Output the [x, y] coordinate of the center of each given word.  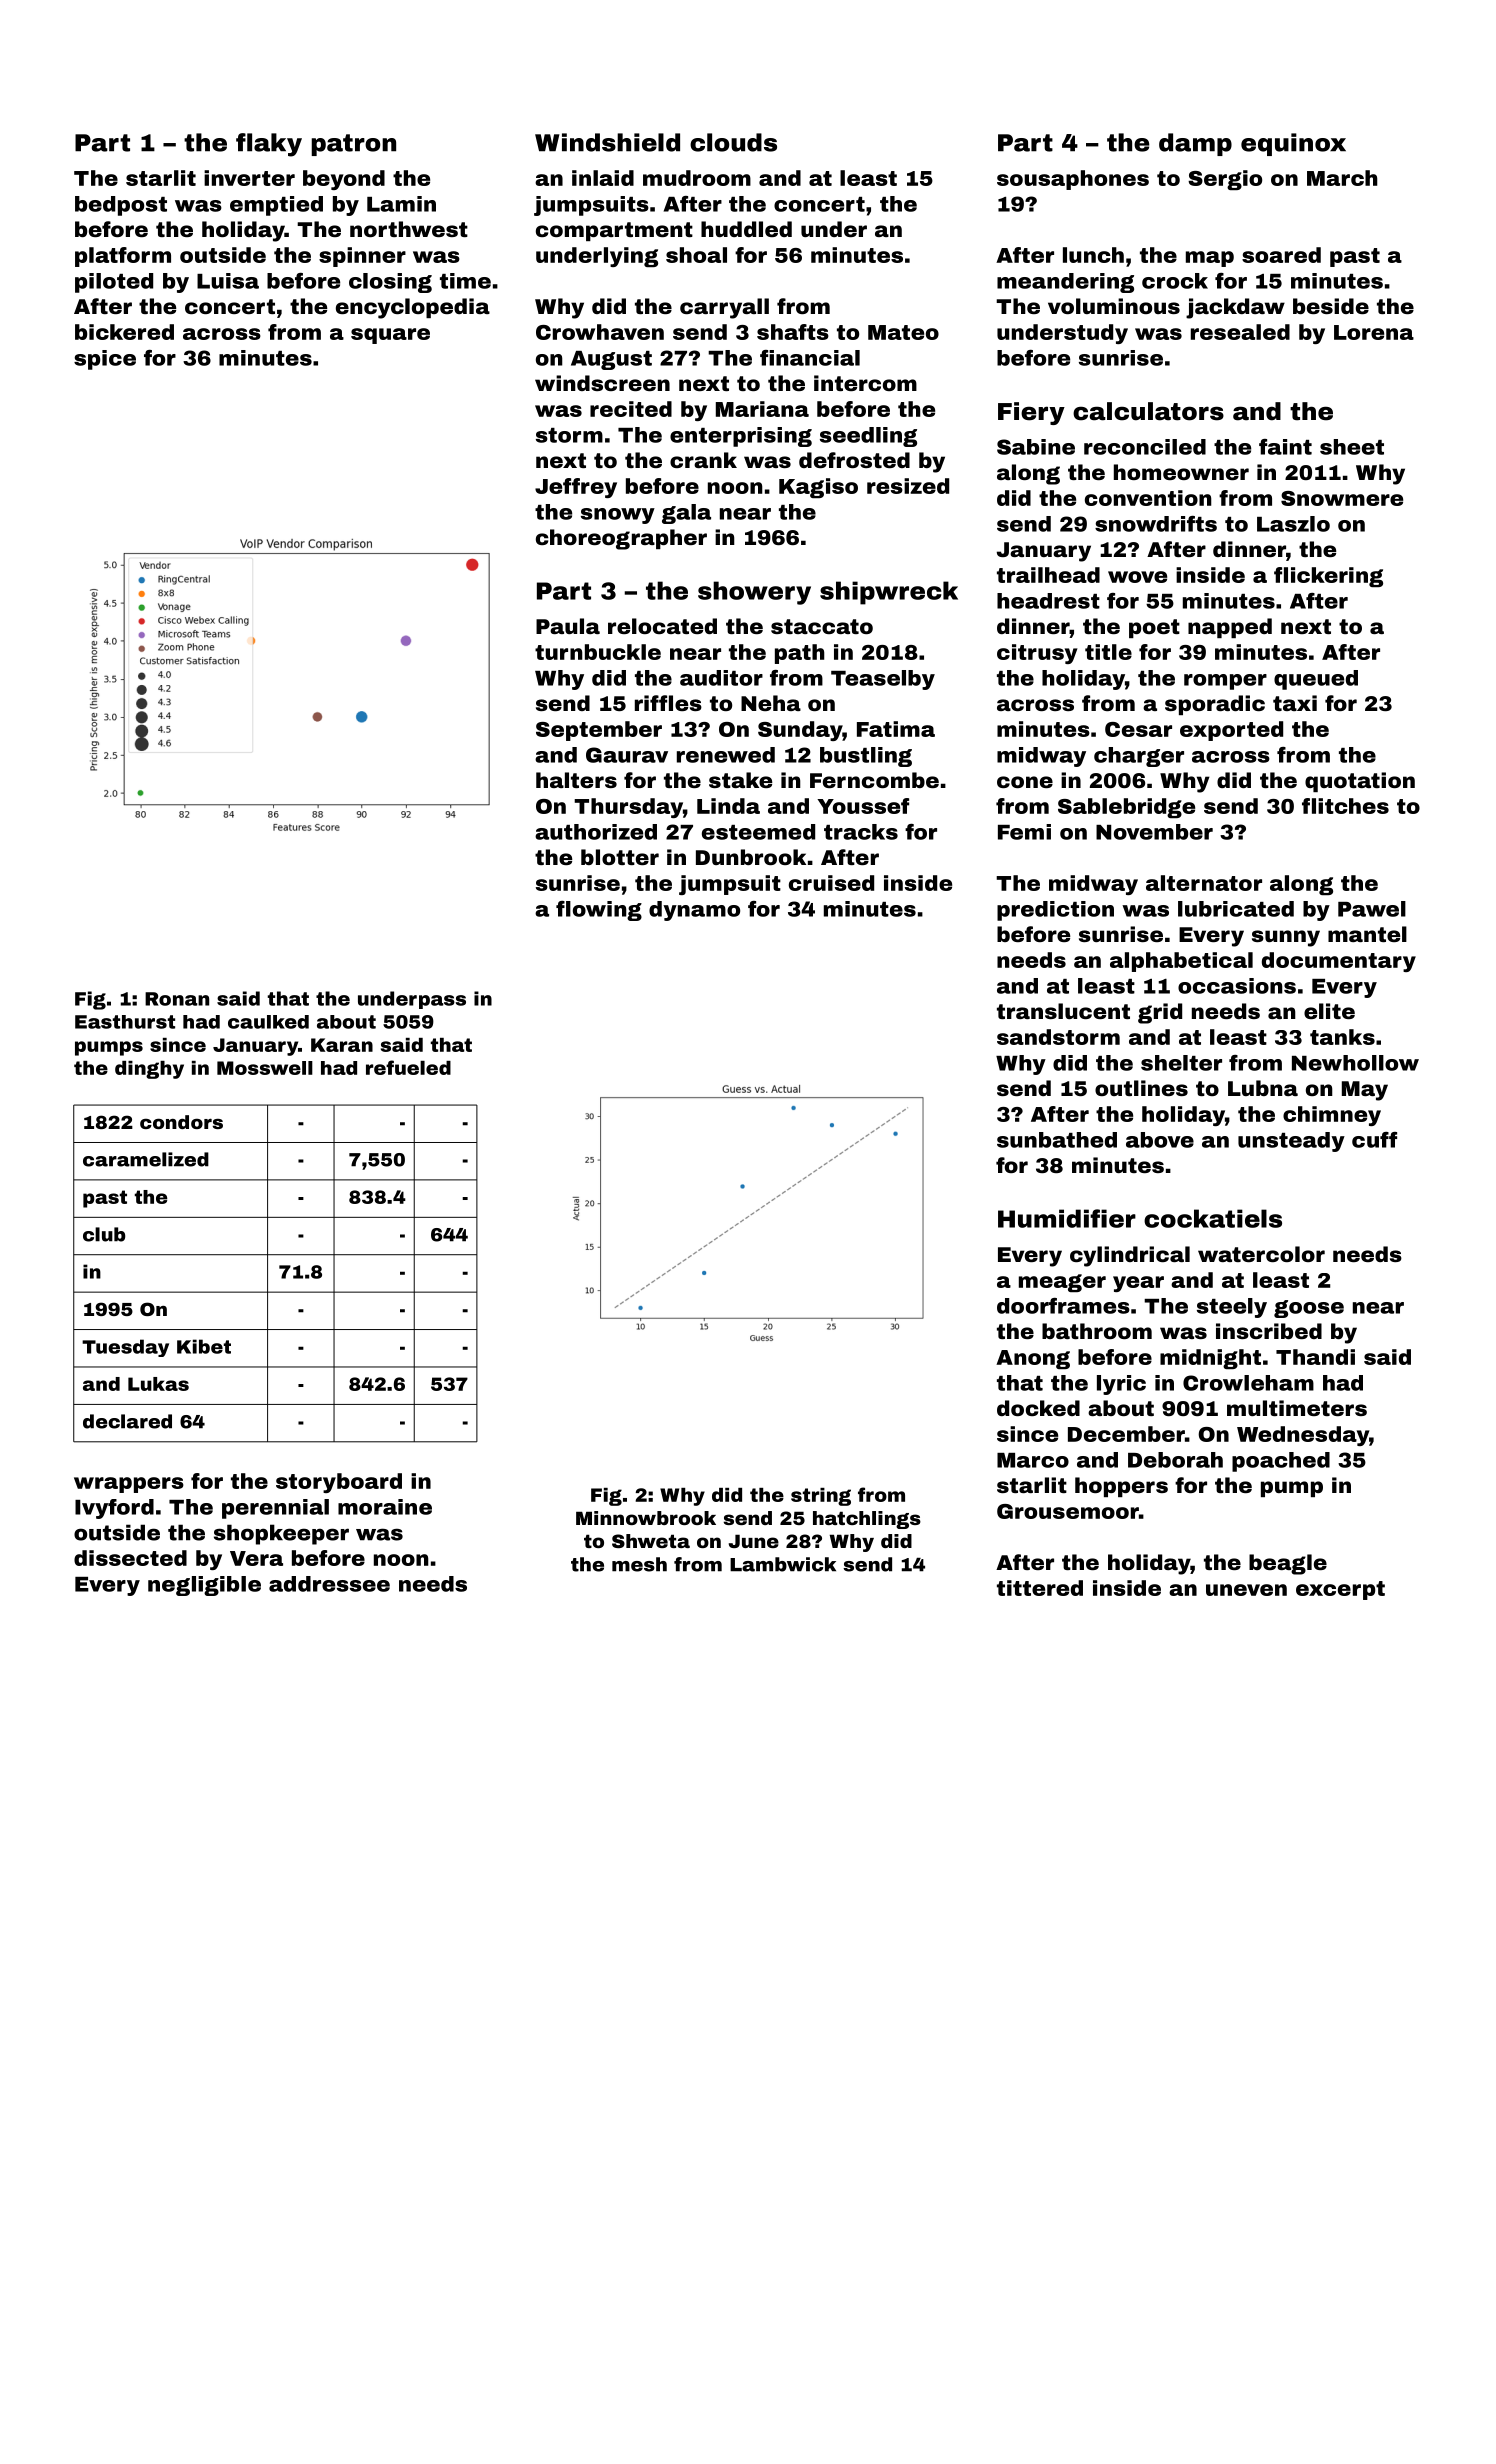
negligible [204, 1586]
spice [105, 360]
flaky [269, 145]
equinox [1293, 144]
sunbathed [1057, 1140]
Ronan [177, 999]
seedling [868, 437]
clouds [733, 142]
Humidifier [1067, 1218]
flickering [1328, 577]
